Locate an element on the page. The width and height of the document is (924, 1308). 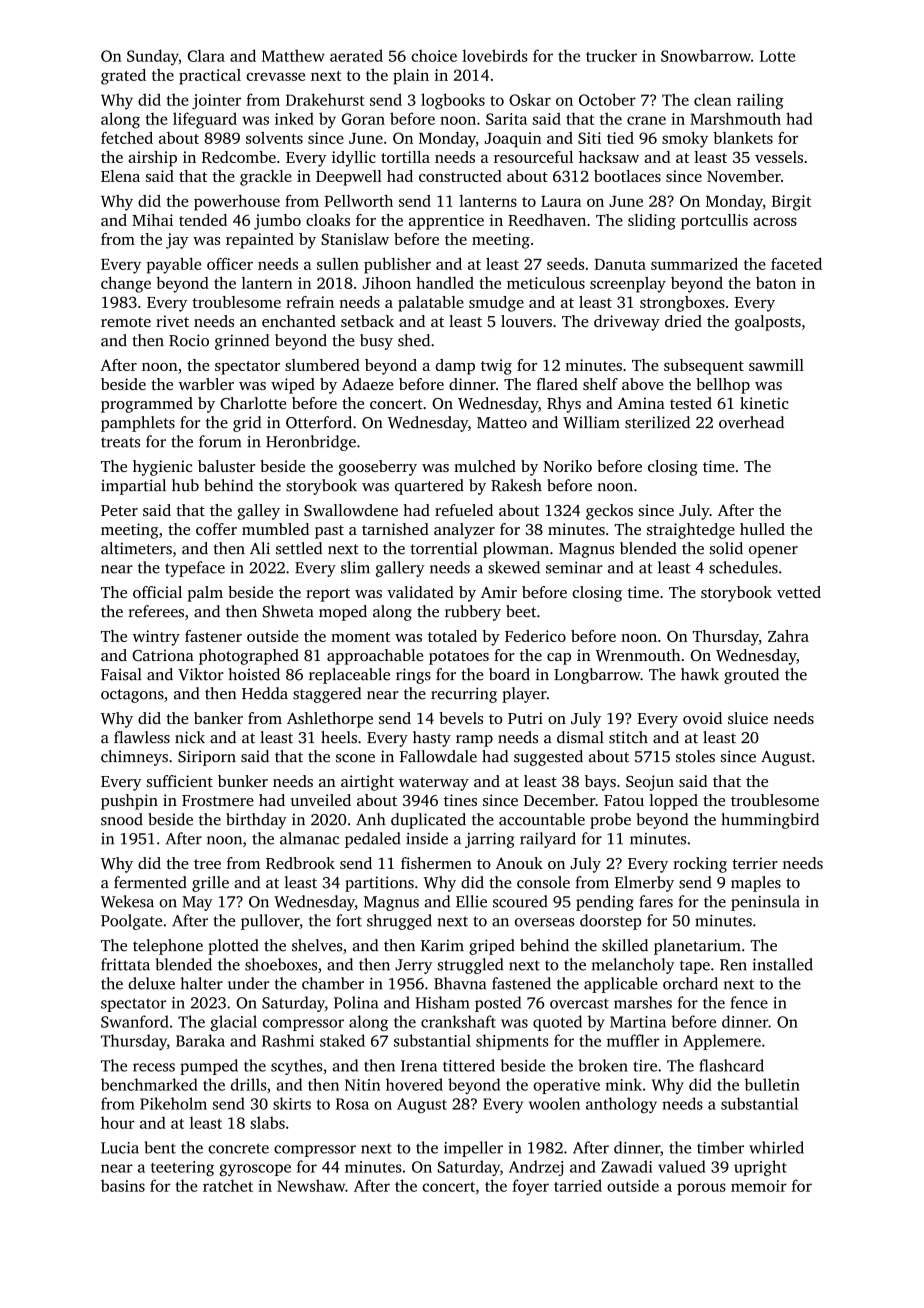
maples is located at coordinates (756, 884).
